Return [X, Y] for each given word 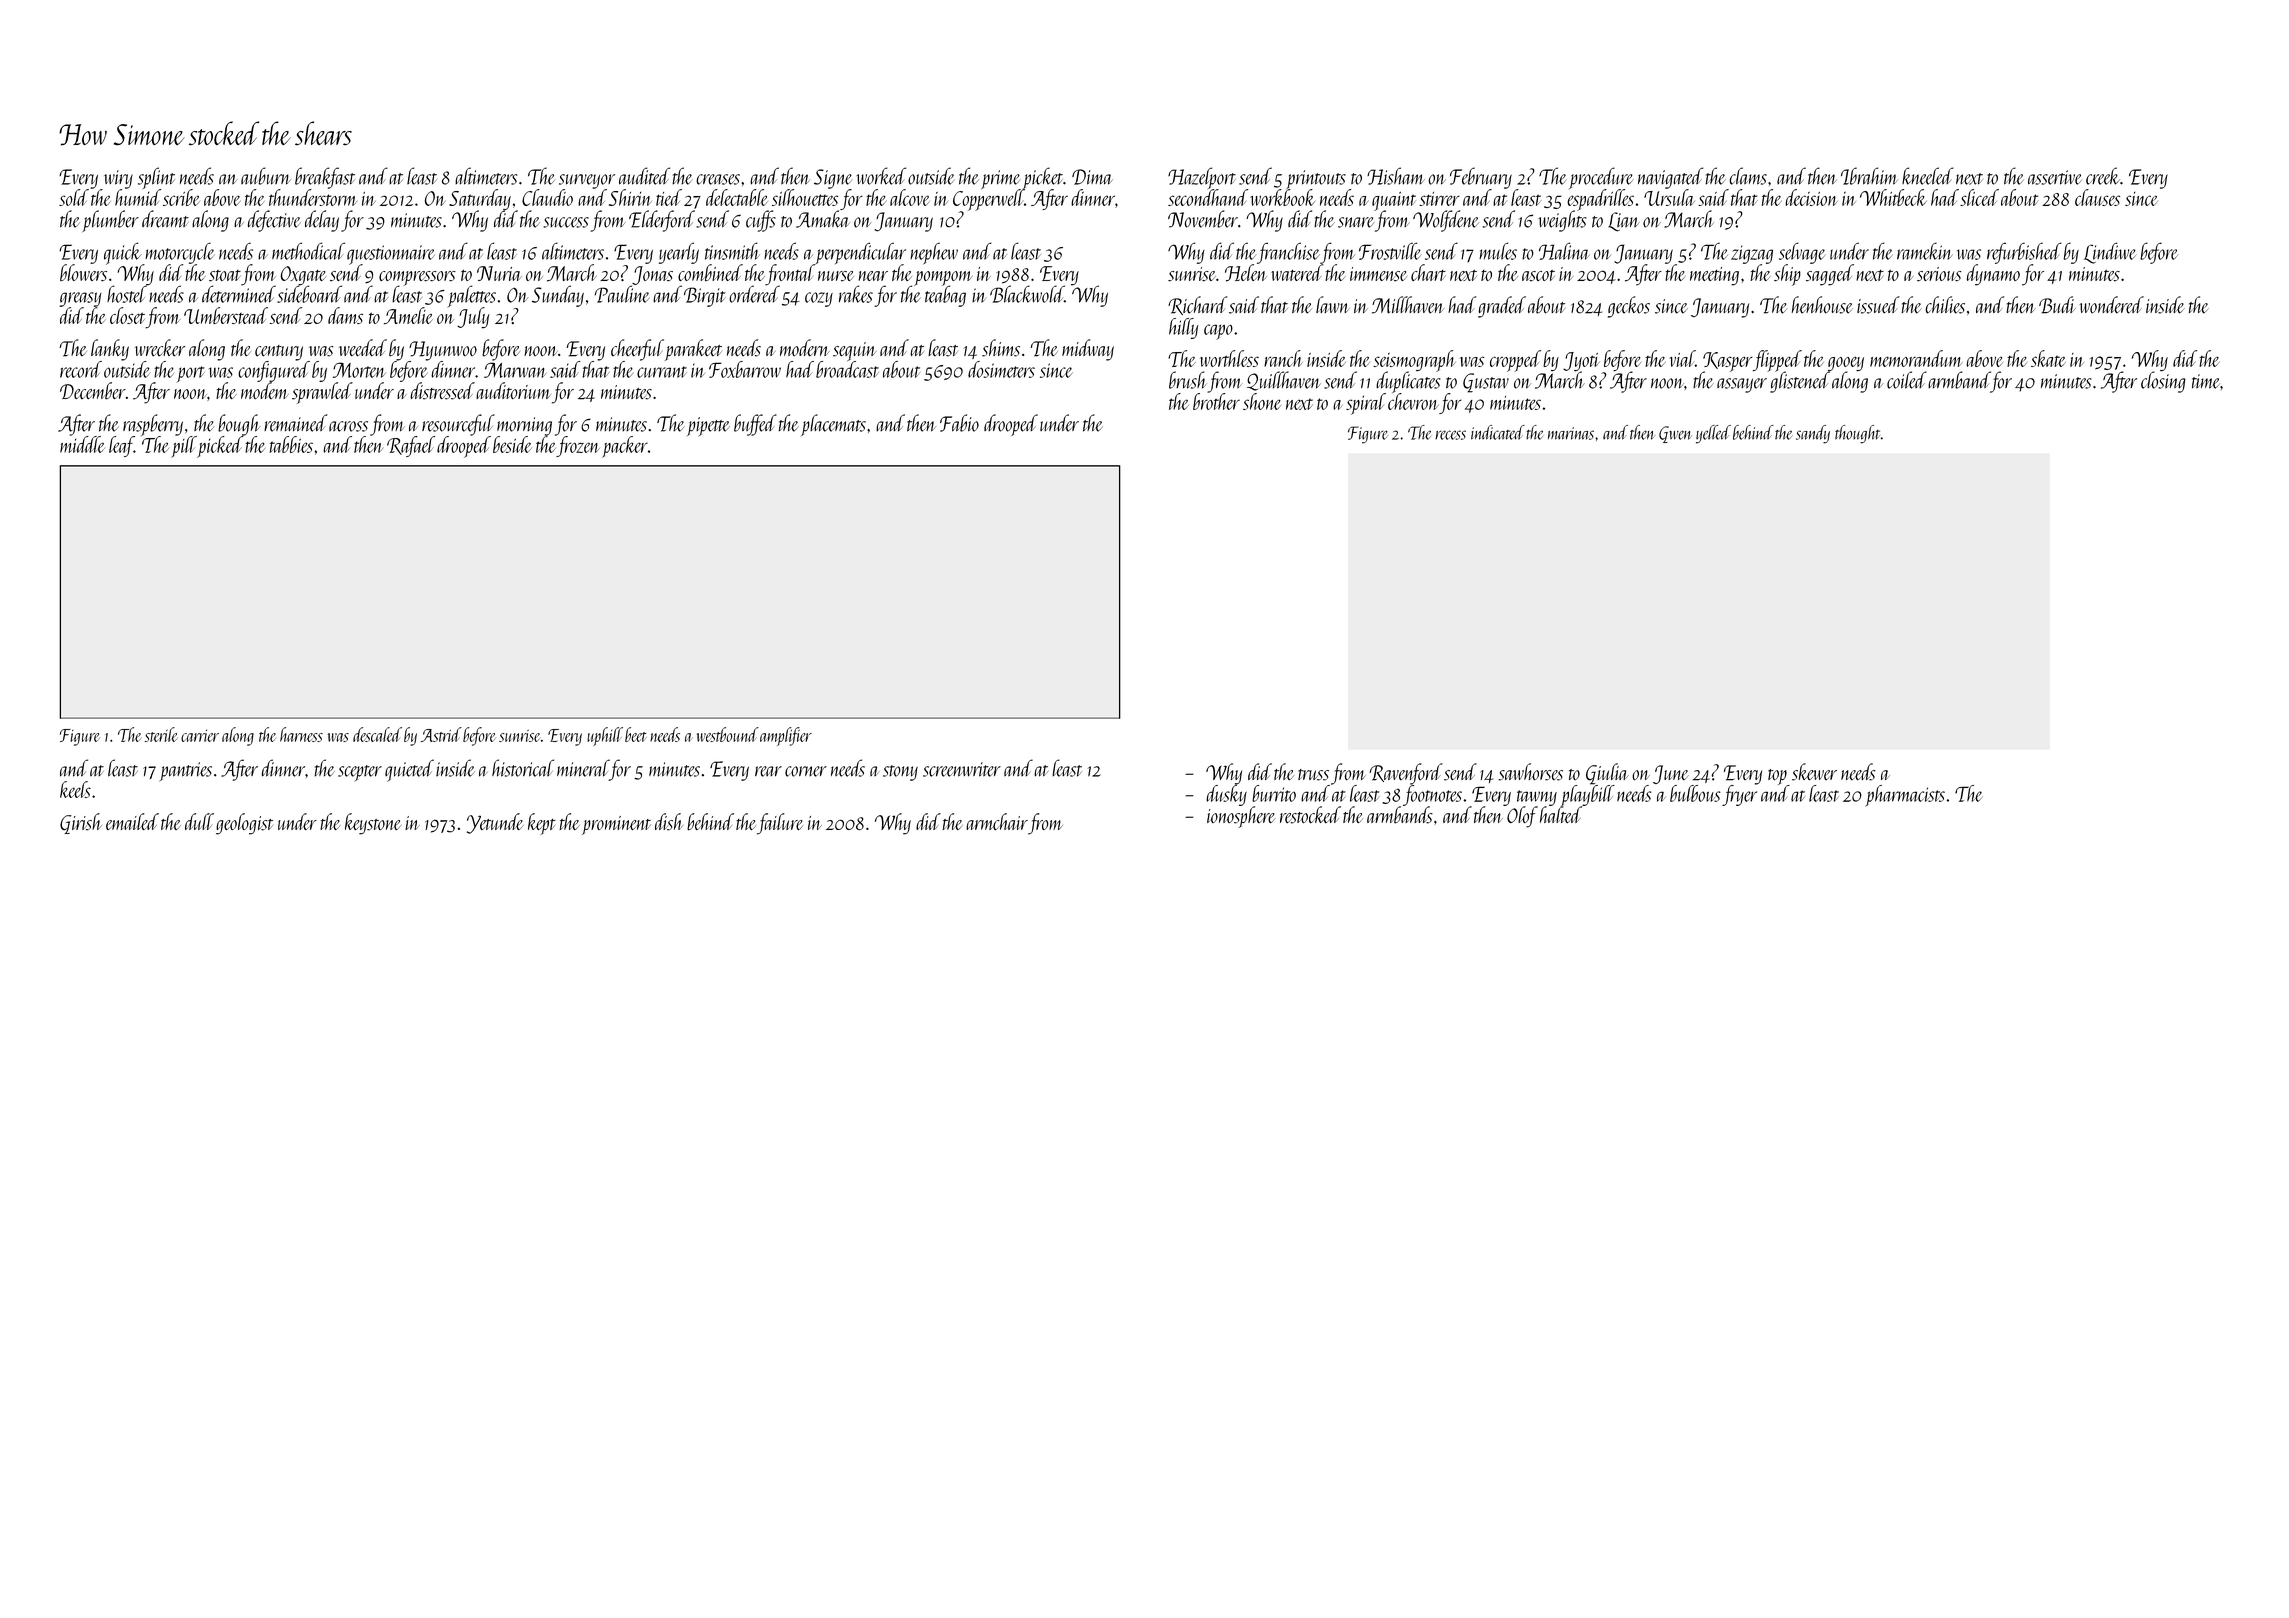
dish [669, 822]
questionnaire [391, 255]
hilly [1184, 328]
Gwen [1675, 434]
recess [1450, 435]
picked [220, 447]
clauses [2097, 197]
